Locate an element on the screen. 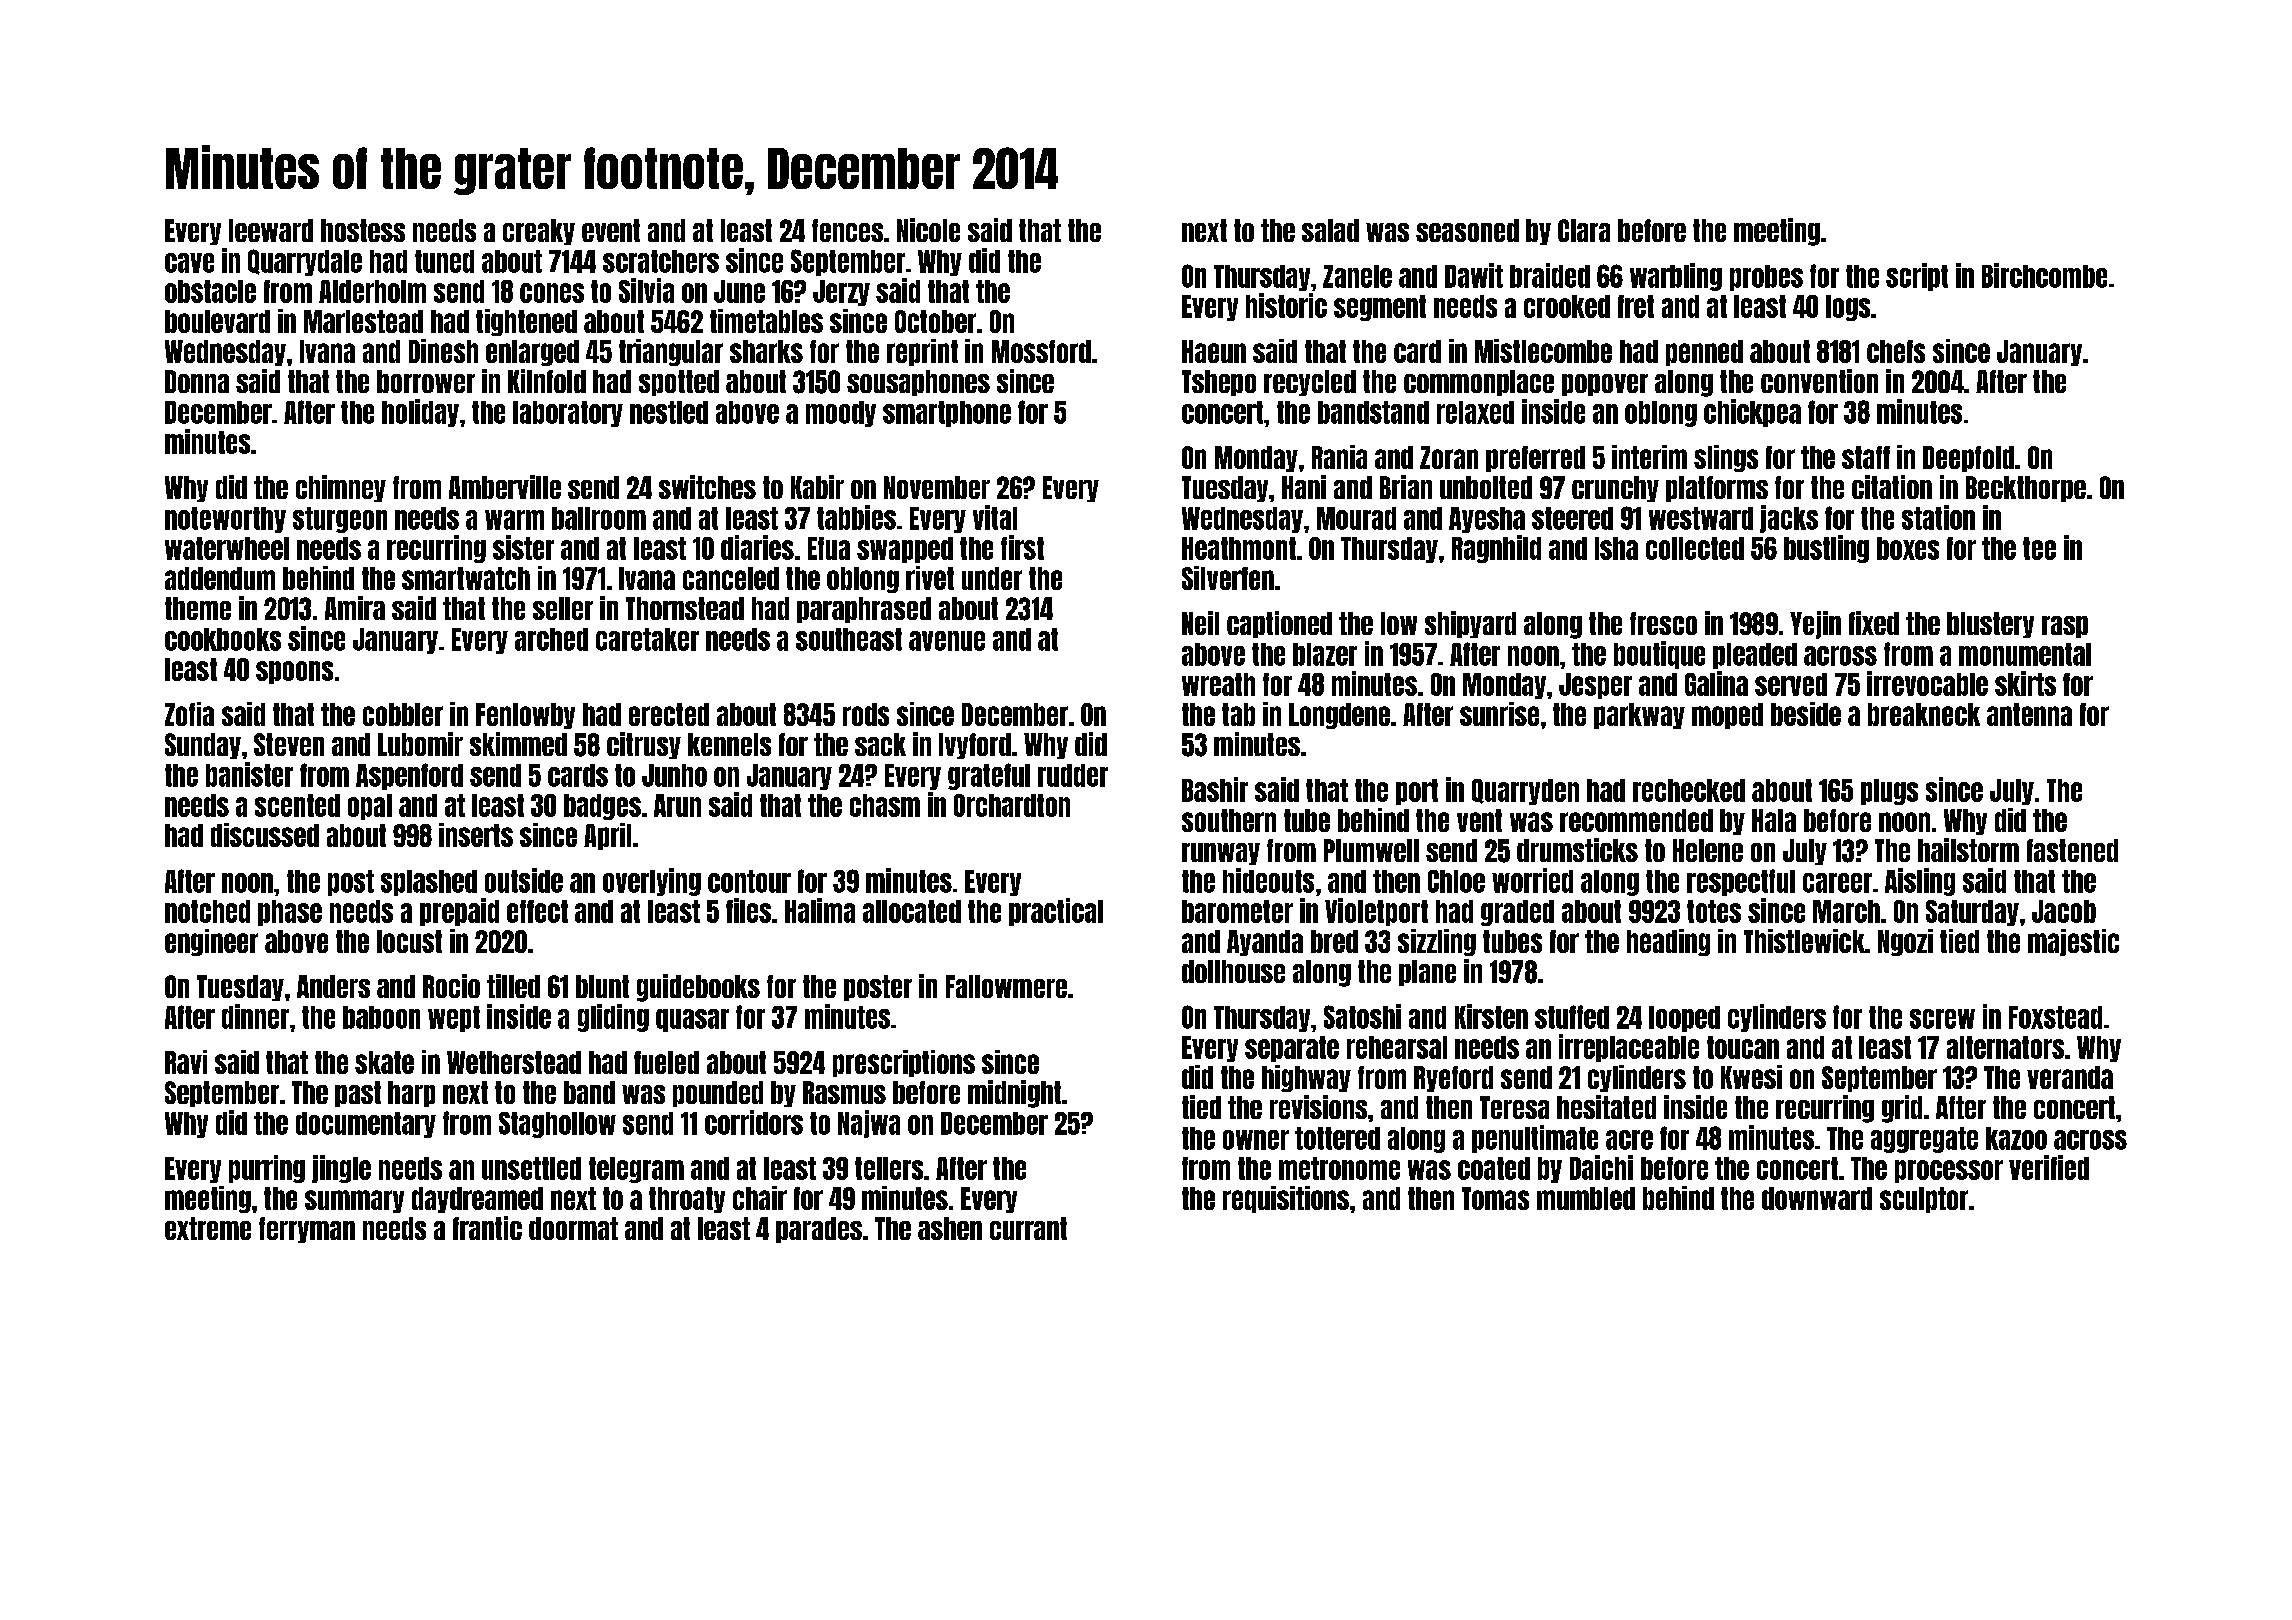 Image resolution: width=2292 pixels, height=1620 pixels. moped is located at coordinates (1727, 716).
